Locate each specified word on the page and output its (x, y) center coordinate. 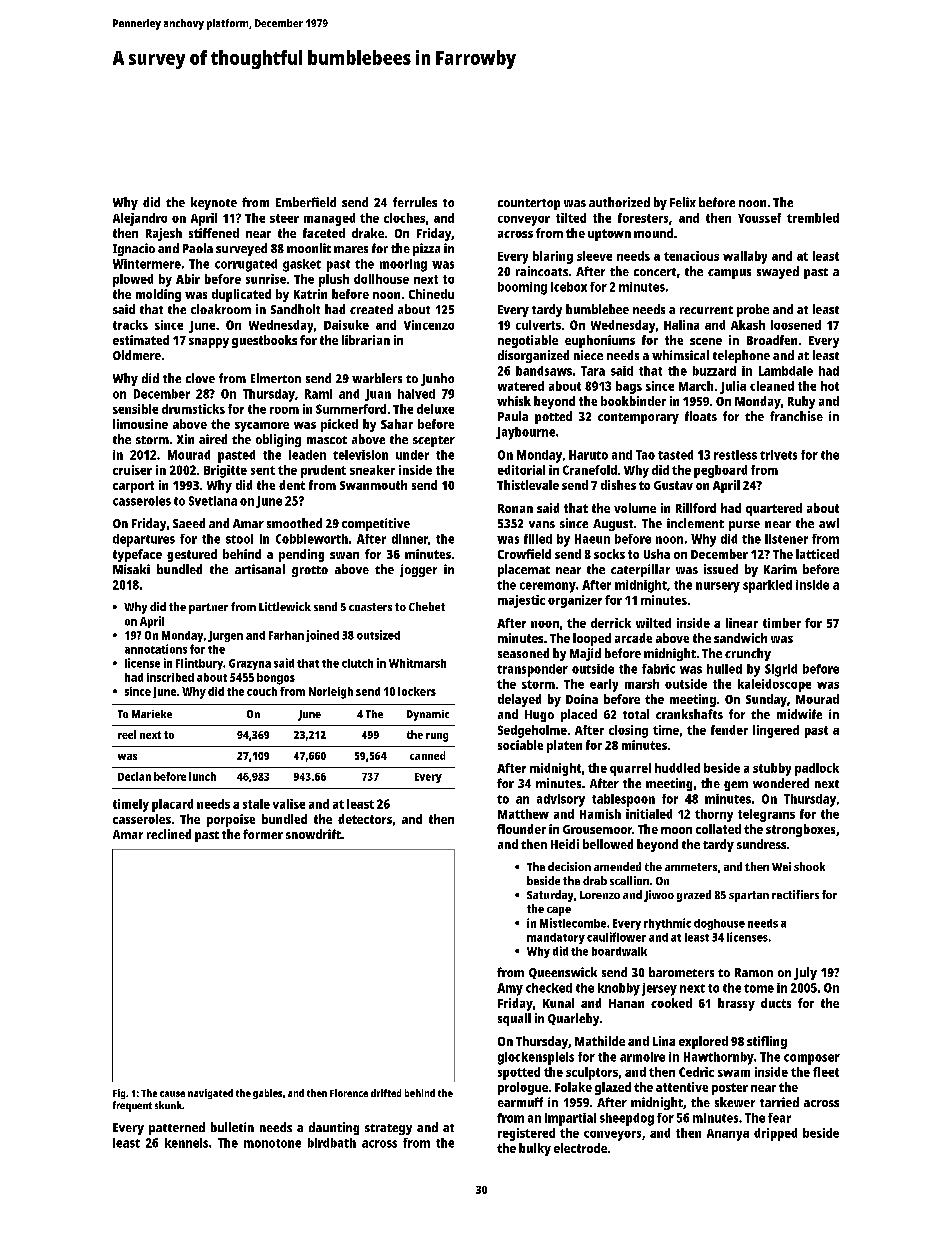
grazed (694, 896)
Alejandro (140, 219)
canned (427, 755)
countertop (529, 204)
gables (267, 1094)
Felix (683, 202)
